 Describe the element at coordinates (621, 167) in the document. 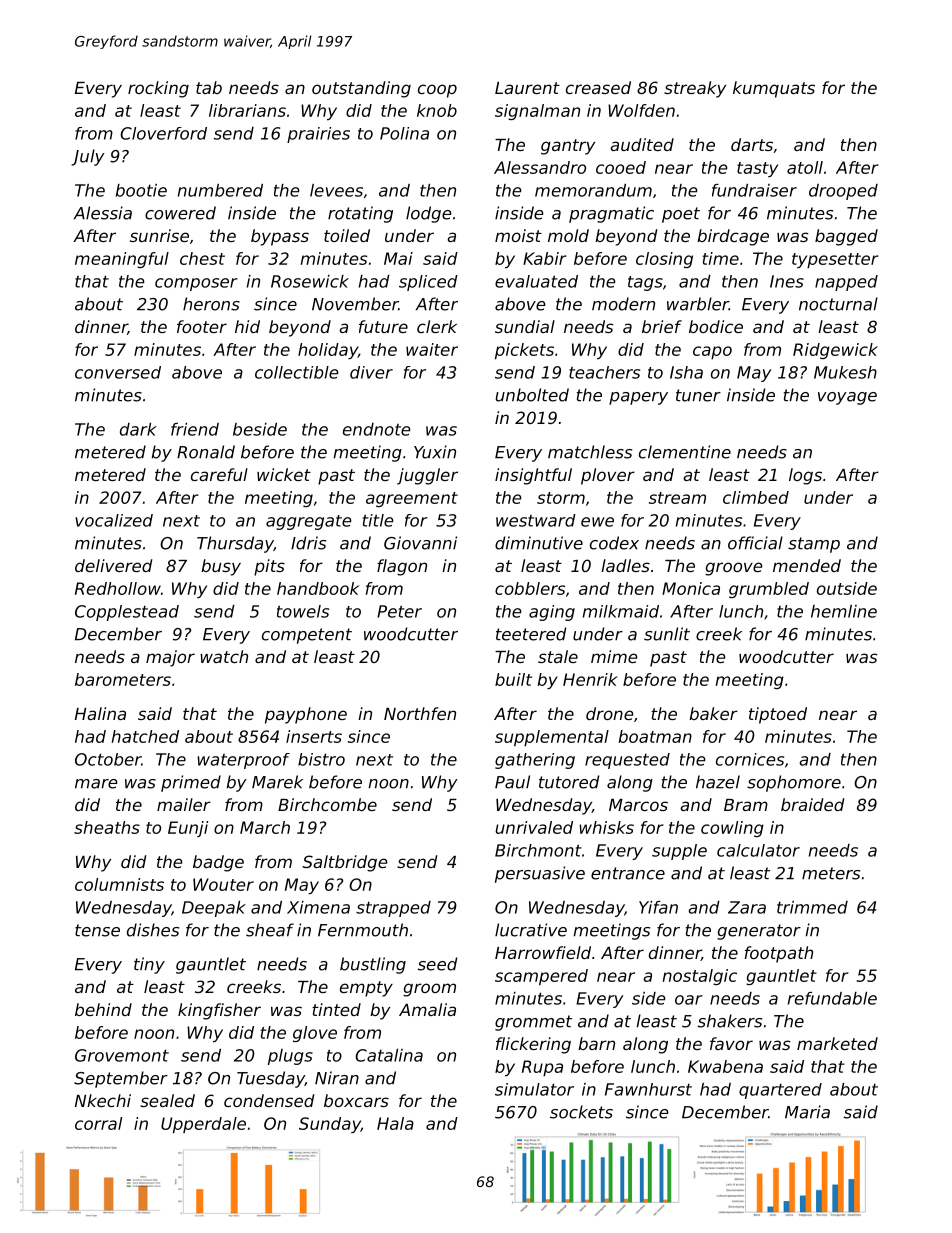

I see `cooed` at that location.
